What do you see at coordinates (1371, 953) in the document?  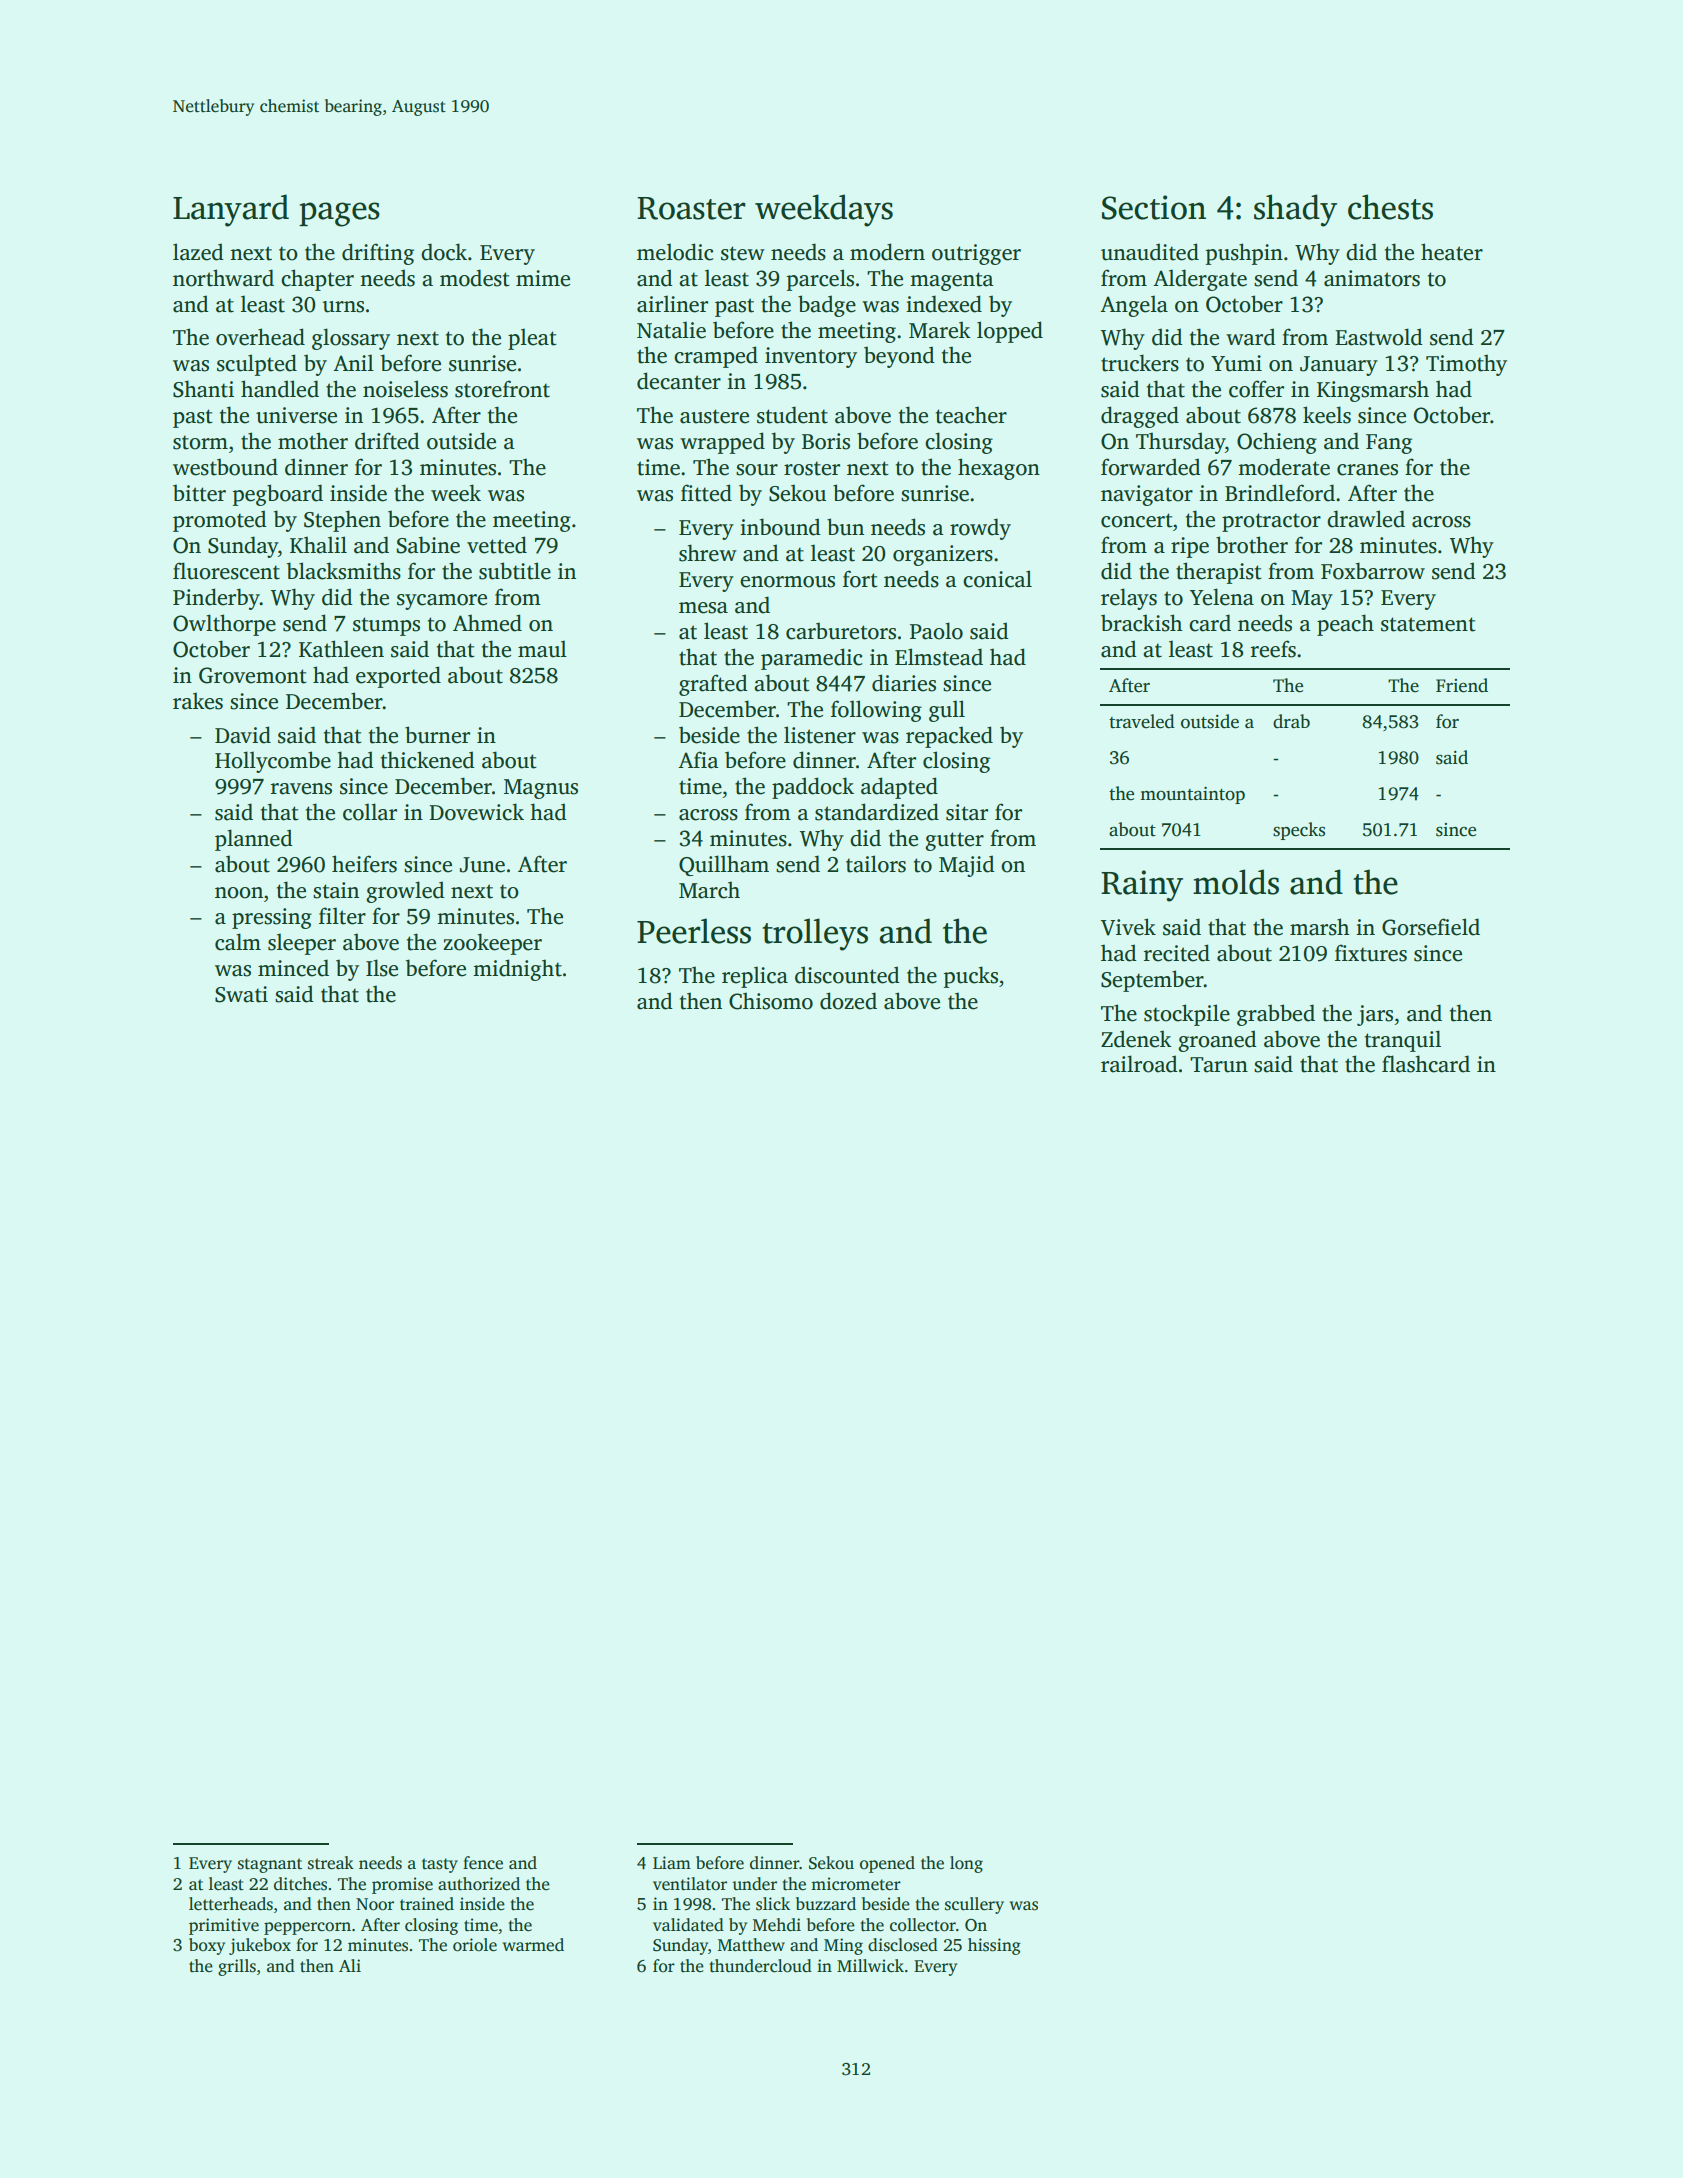 I see `fixtures` at bounding box center [1371, 953].
